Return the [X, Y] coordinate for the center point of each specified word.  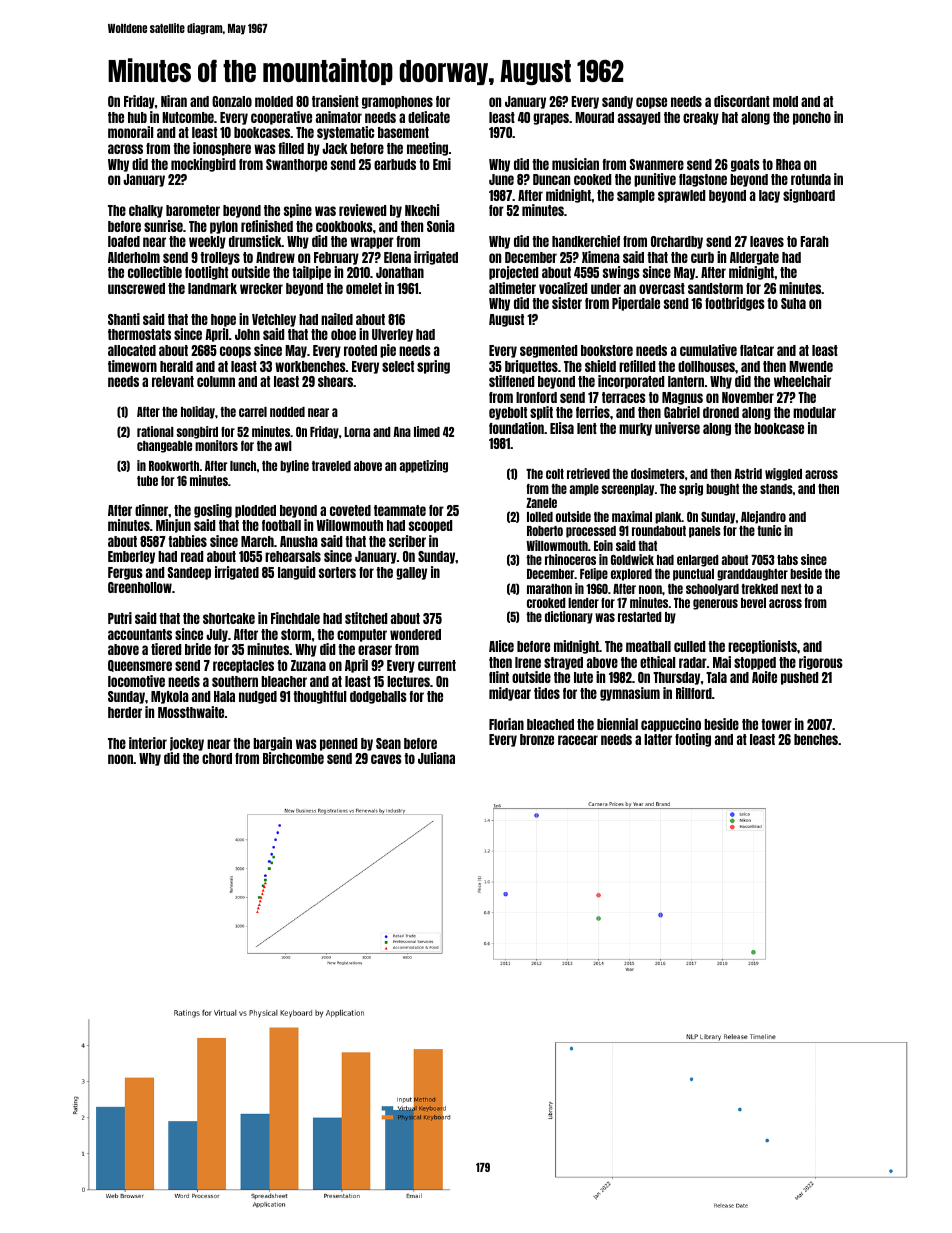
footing [693, 740]
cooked [592, 179]
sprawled [681, 196]
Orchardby [677, 242]
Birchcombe [293, 758]
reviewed [362, 210]
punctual [693, 575]
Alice [501, 646]
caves [386, 759]
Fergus [125, 573]
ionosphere [222, 149]
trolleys [220, 258]
